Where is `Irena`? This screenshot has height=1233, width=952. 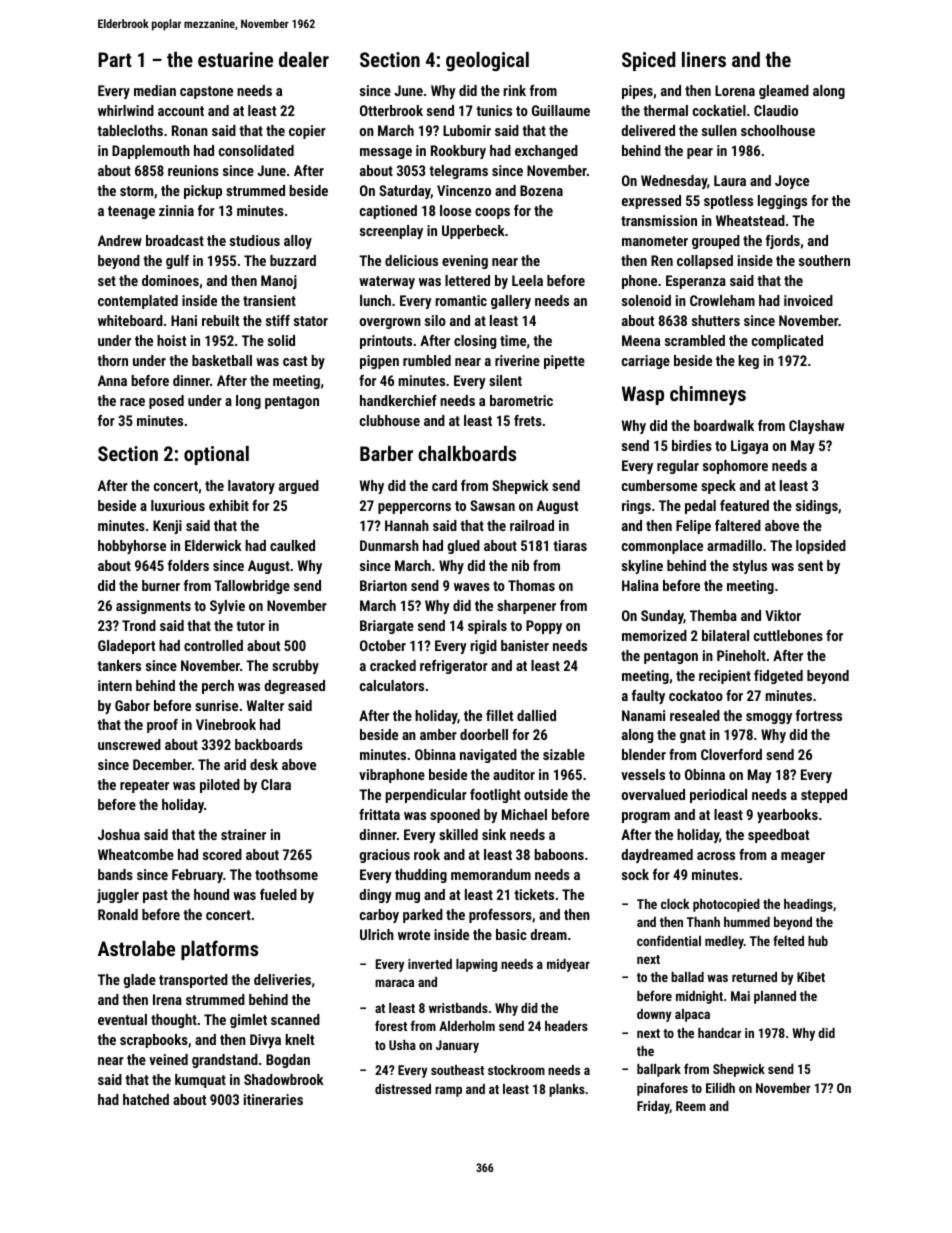 Irena is located at coordinates (167, 999).
